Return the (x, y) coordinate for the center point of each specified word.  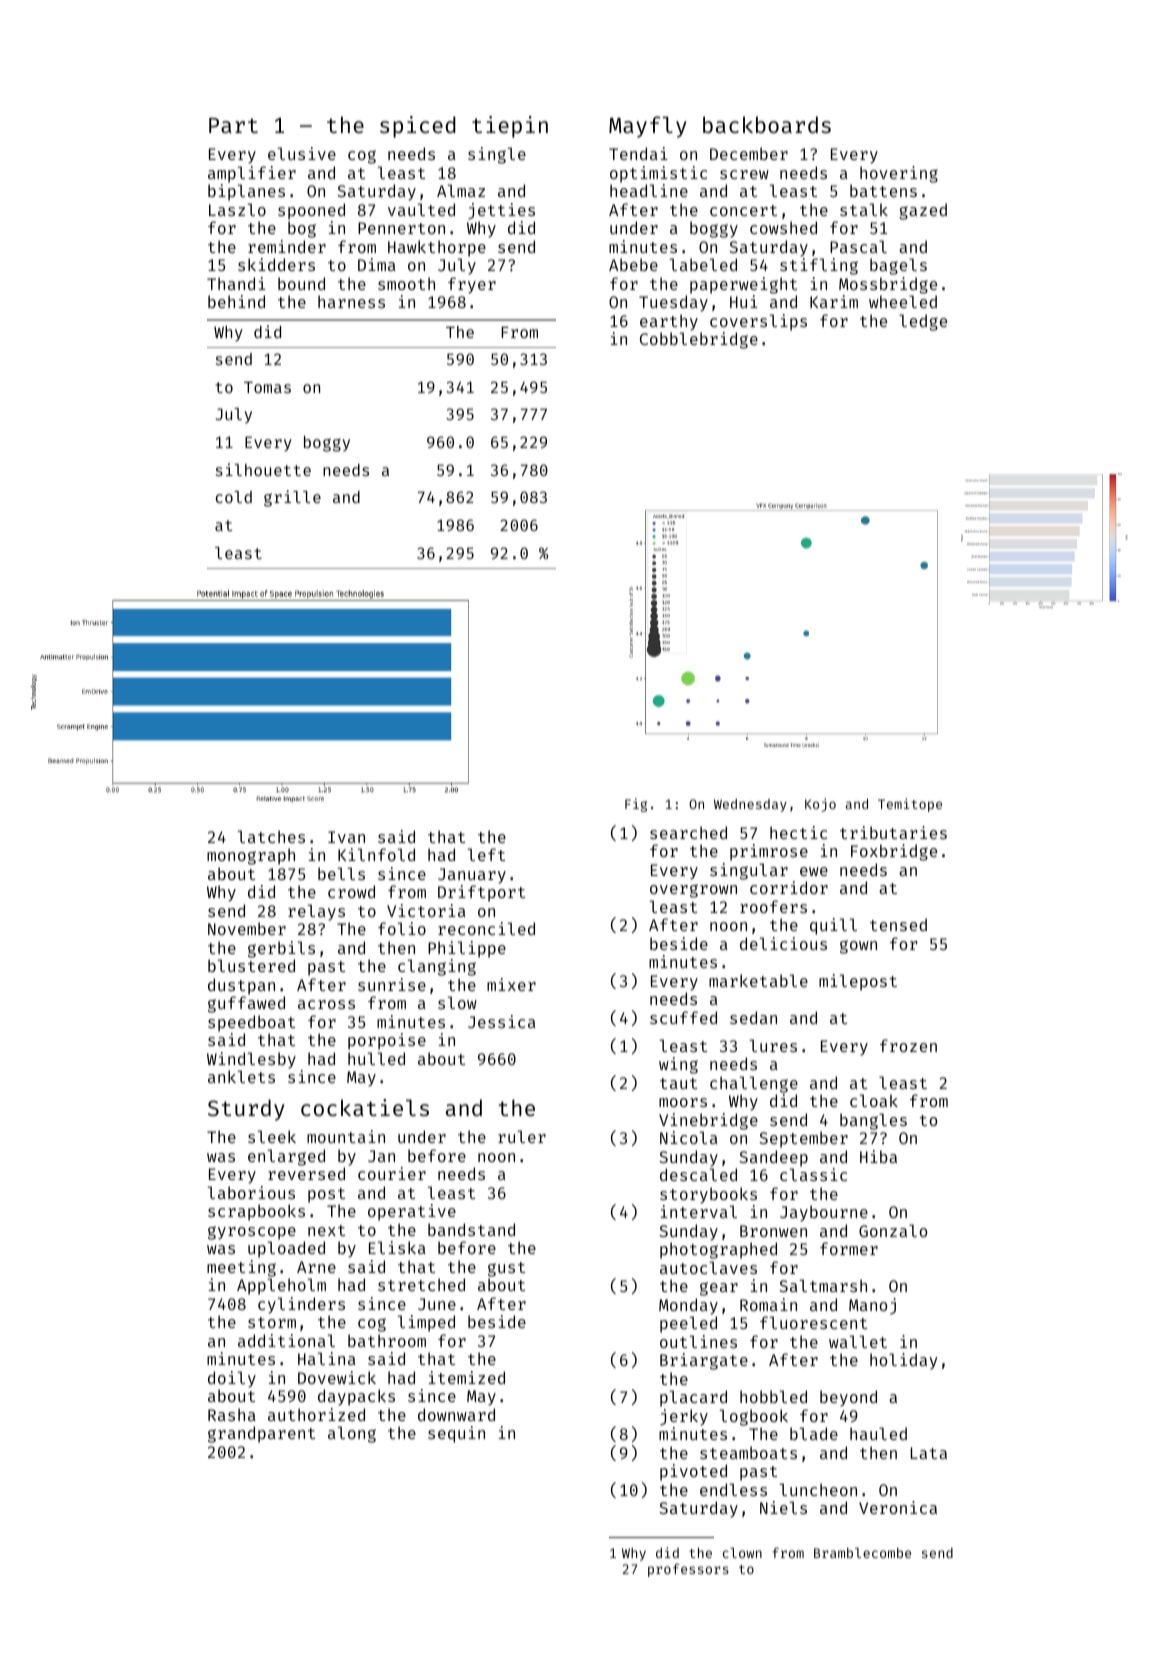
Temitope (910, 805)
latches (271, 836)
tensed (898, 924)
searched (688, 832)
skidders (276, 264)
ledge (923, 322)
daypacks (356, 1397)
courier (392, 1173)
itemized (467, 1377)
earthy (669, 322)
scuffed (683, 1017)
